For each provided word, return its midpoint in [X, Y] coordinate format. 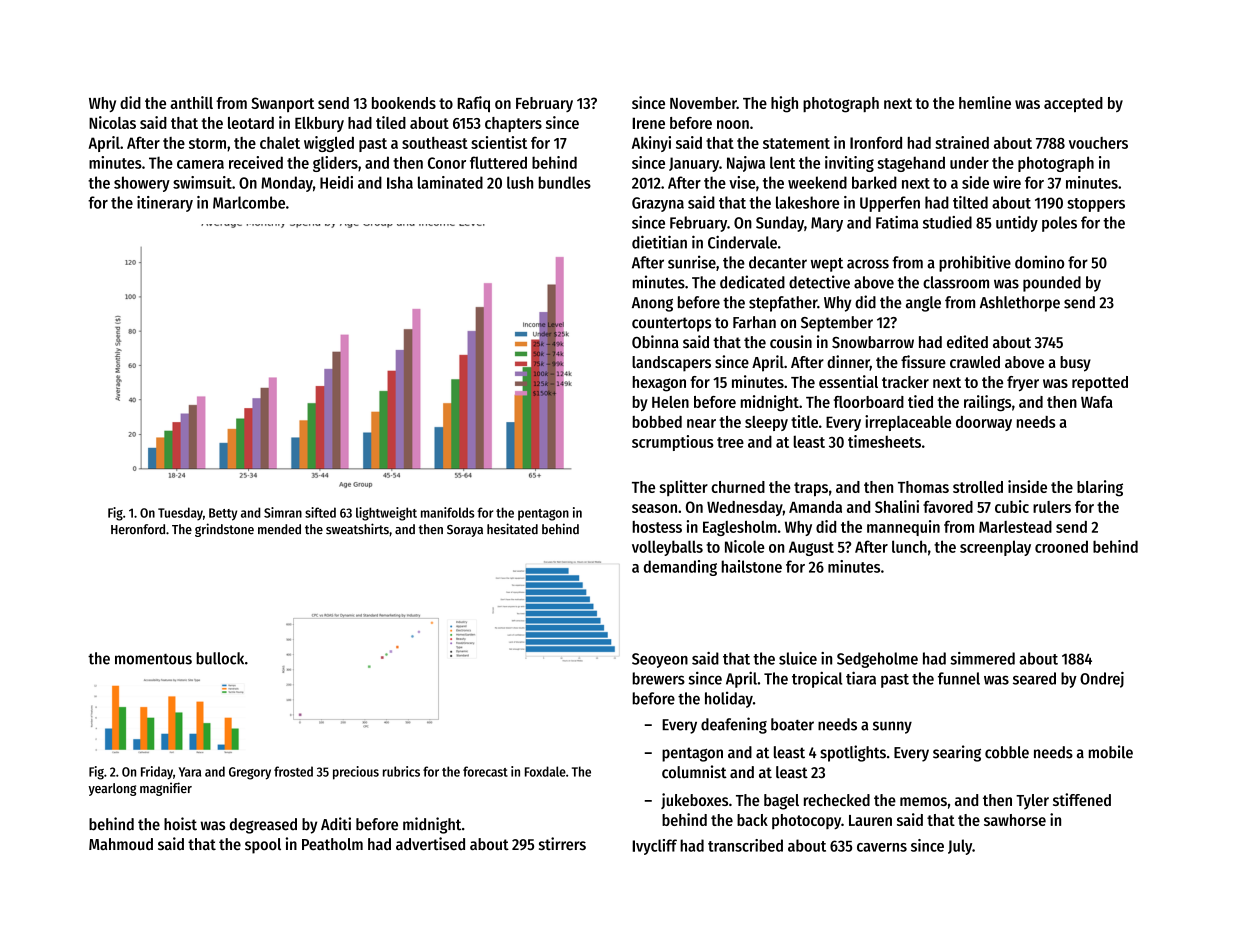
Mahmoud [121, 844]
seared [1034, 678]
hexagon [659, 384]
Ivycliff [654, 847]
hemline [985, 102]
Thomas [923, 487]
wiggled [329, 144]
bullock [220, 658]
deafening [734, 725]
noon [733, 124]
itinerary [165, 204]
